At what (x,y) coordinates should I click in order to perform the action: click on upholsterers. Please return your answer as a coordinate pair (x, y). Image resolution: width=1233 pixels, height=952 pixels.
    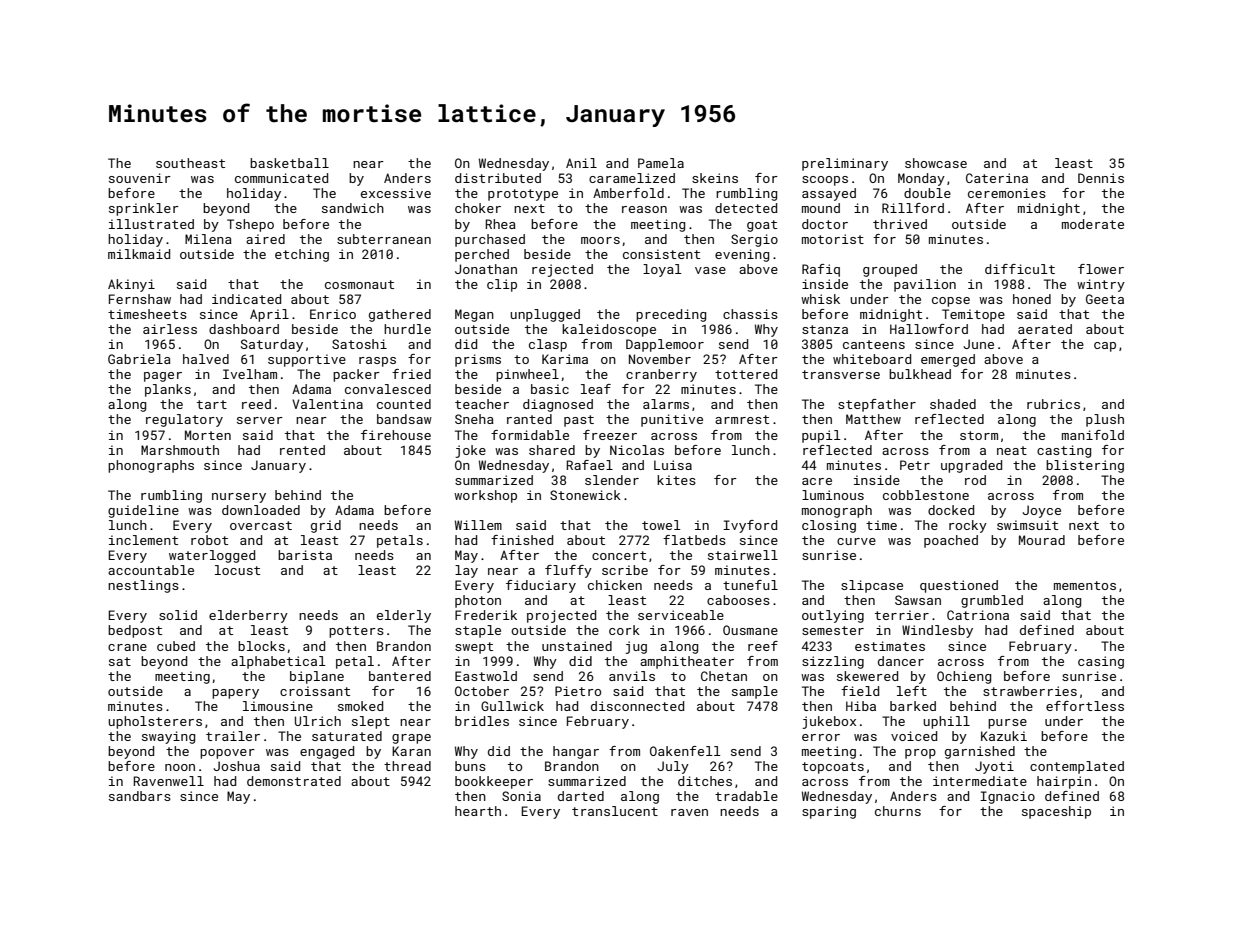
    Looking at the image, I should click on (155, 722).
